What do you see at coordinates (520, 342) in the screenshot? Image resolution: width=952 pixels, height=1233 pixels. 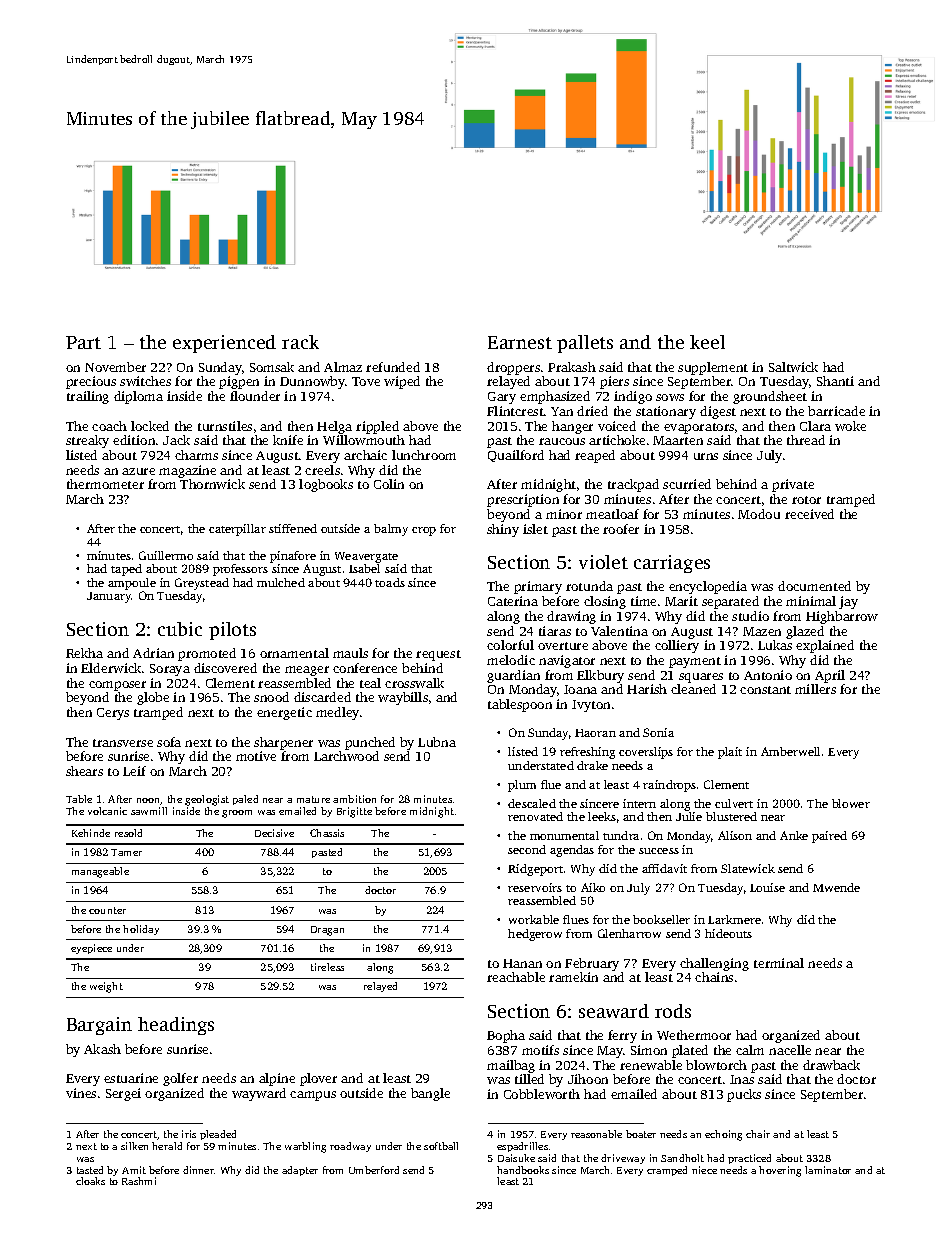 I see `Earnest` at bounding box center [520, 342].
